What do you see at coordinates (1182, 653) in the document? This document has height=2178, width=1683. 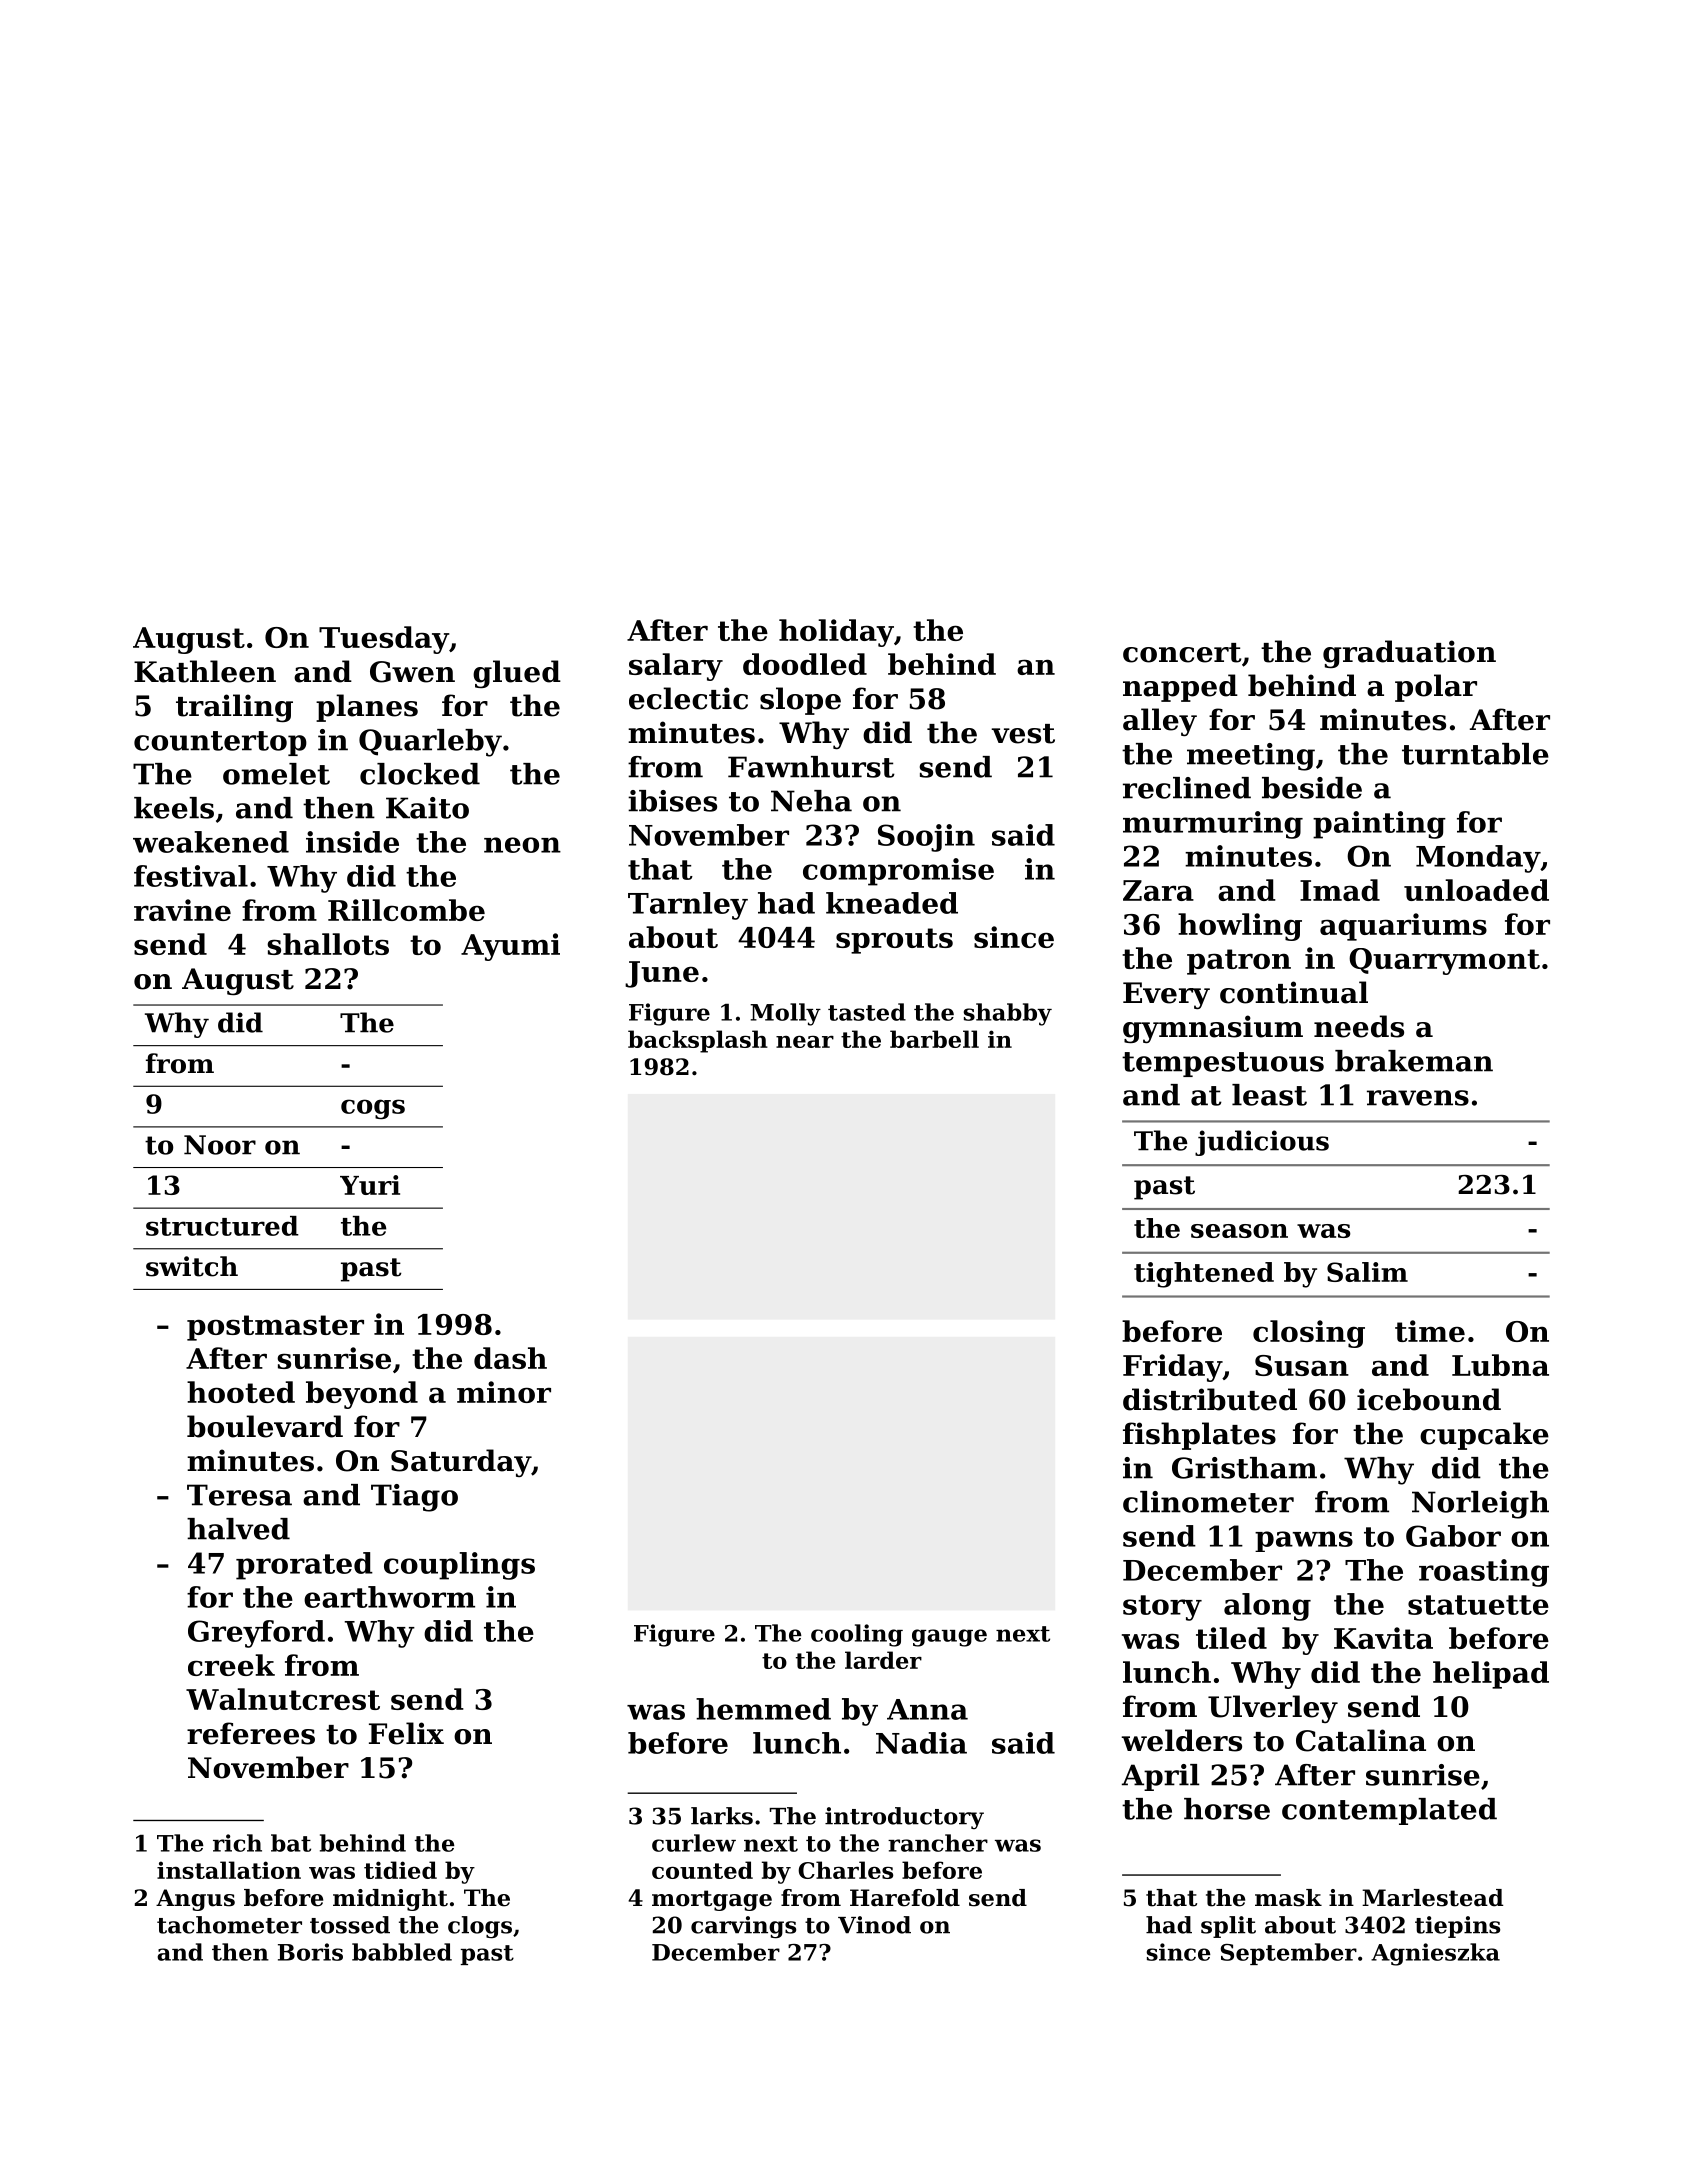 I see `concert` at bounding box center [1182, 653].
